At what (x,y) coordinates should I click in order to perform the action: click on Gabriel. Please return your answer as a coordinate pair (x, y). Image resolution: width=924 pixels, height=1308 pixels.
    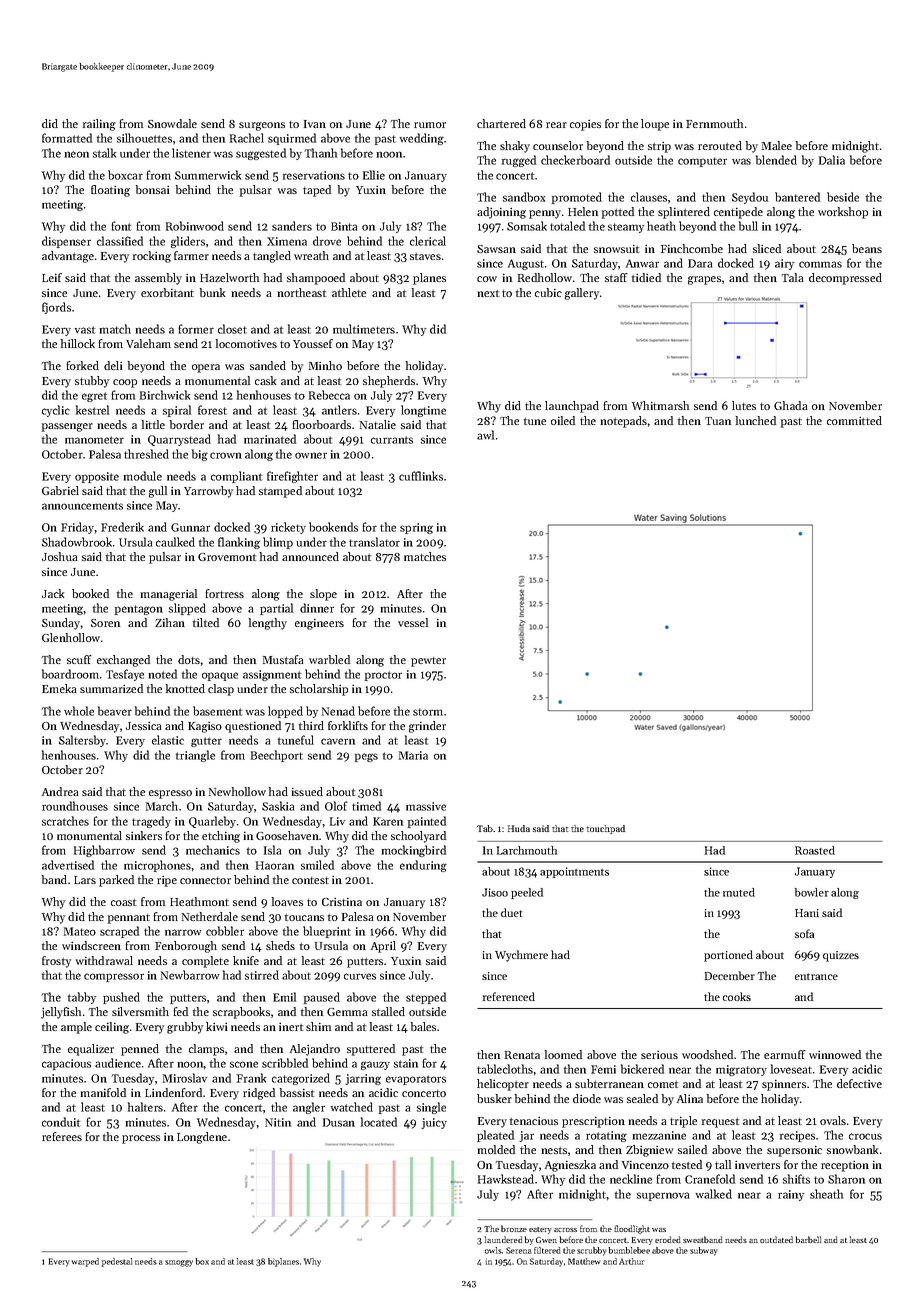
    Looking at the image, I should click on (60, 490).
